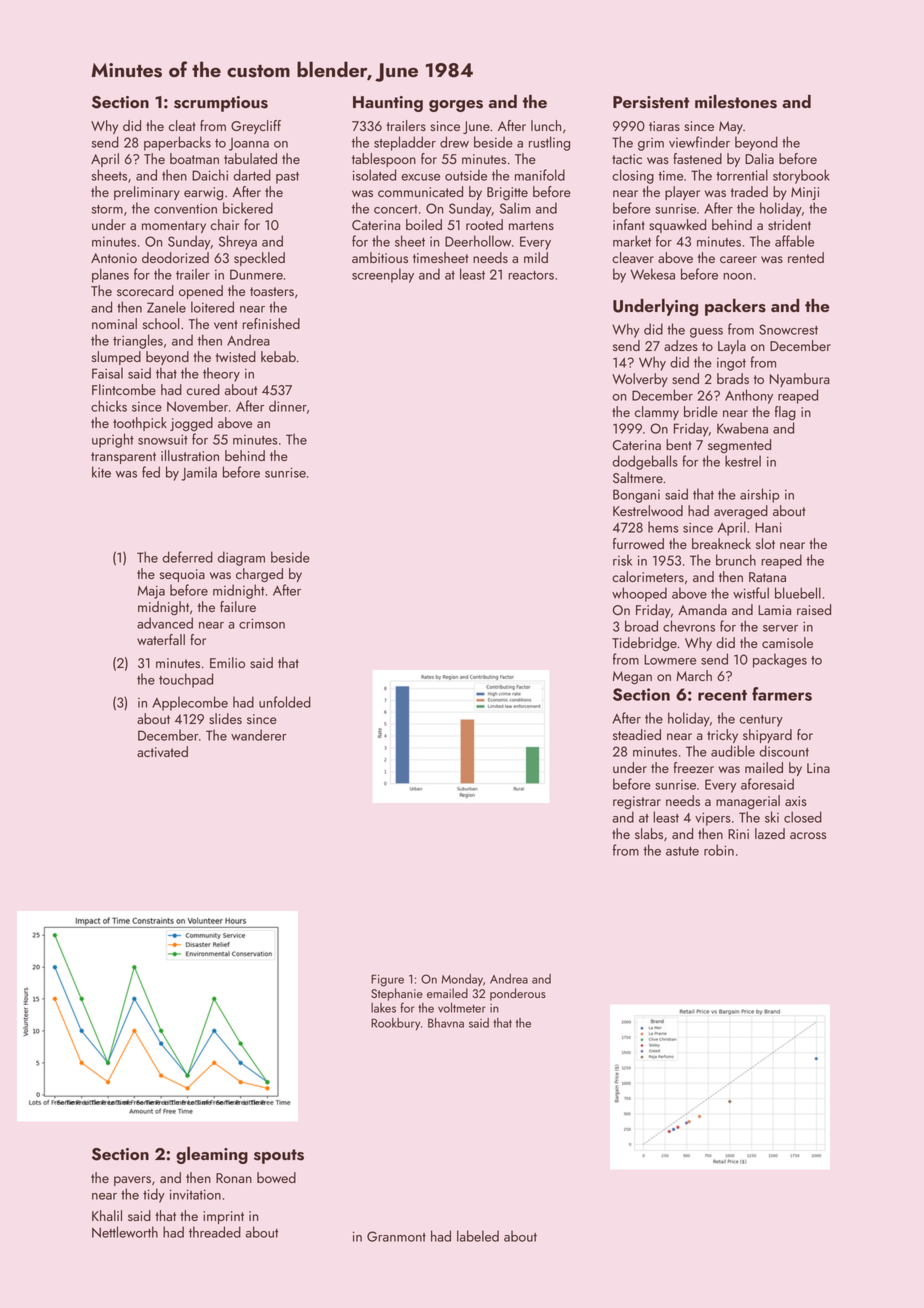 The height and width of the screenshot is (1308, 924). I want to click on Nettleworth, so click(125, 1232).
